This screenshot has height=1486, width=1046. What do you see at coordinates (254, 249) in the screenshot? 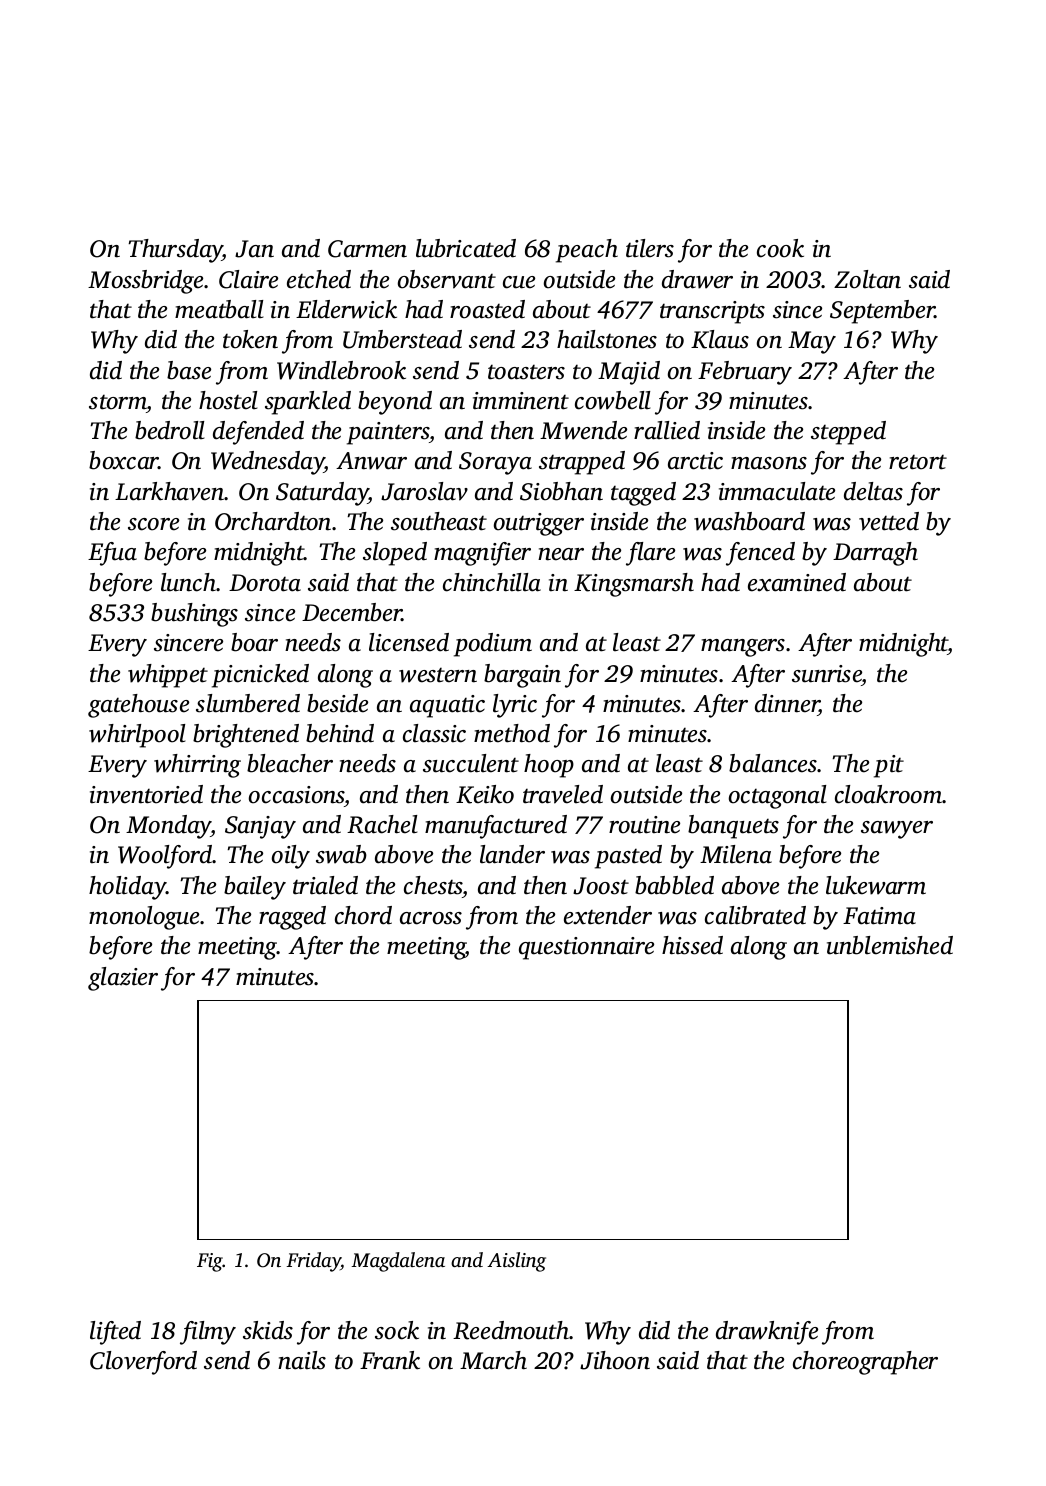
I see `Jan` at bounding box center [254, 249].
